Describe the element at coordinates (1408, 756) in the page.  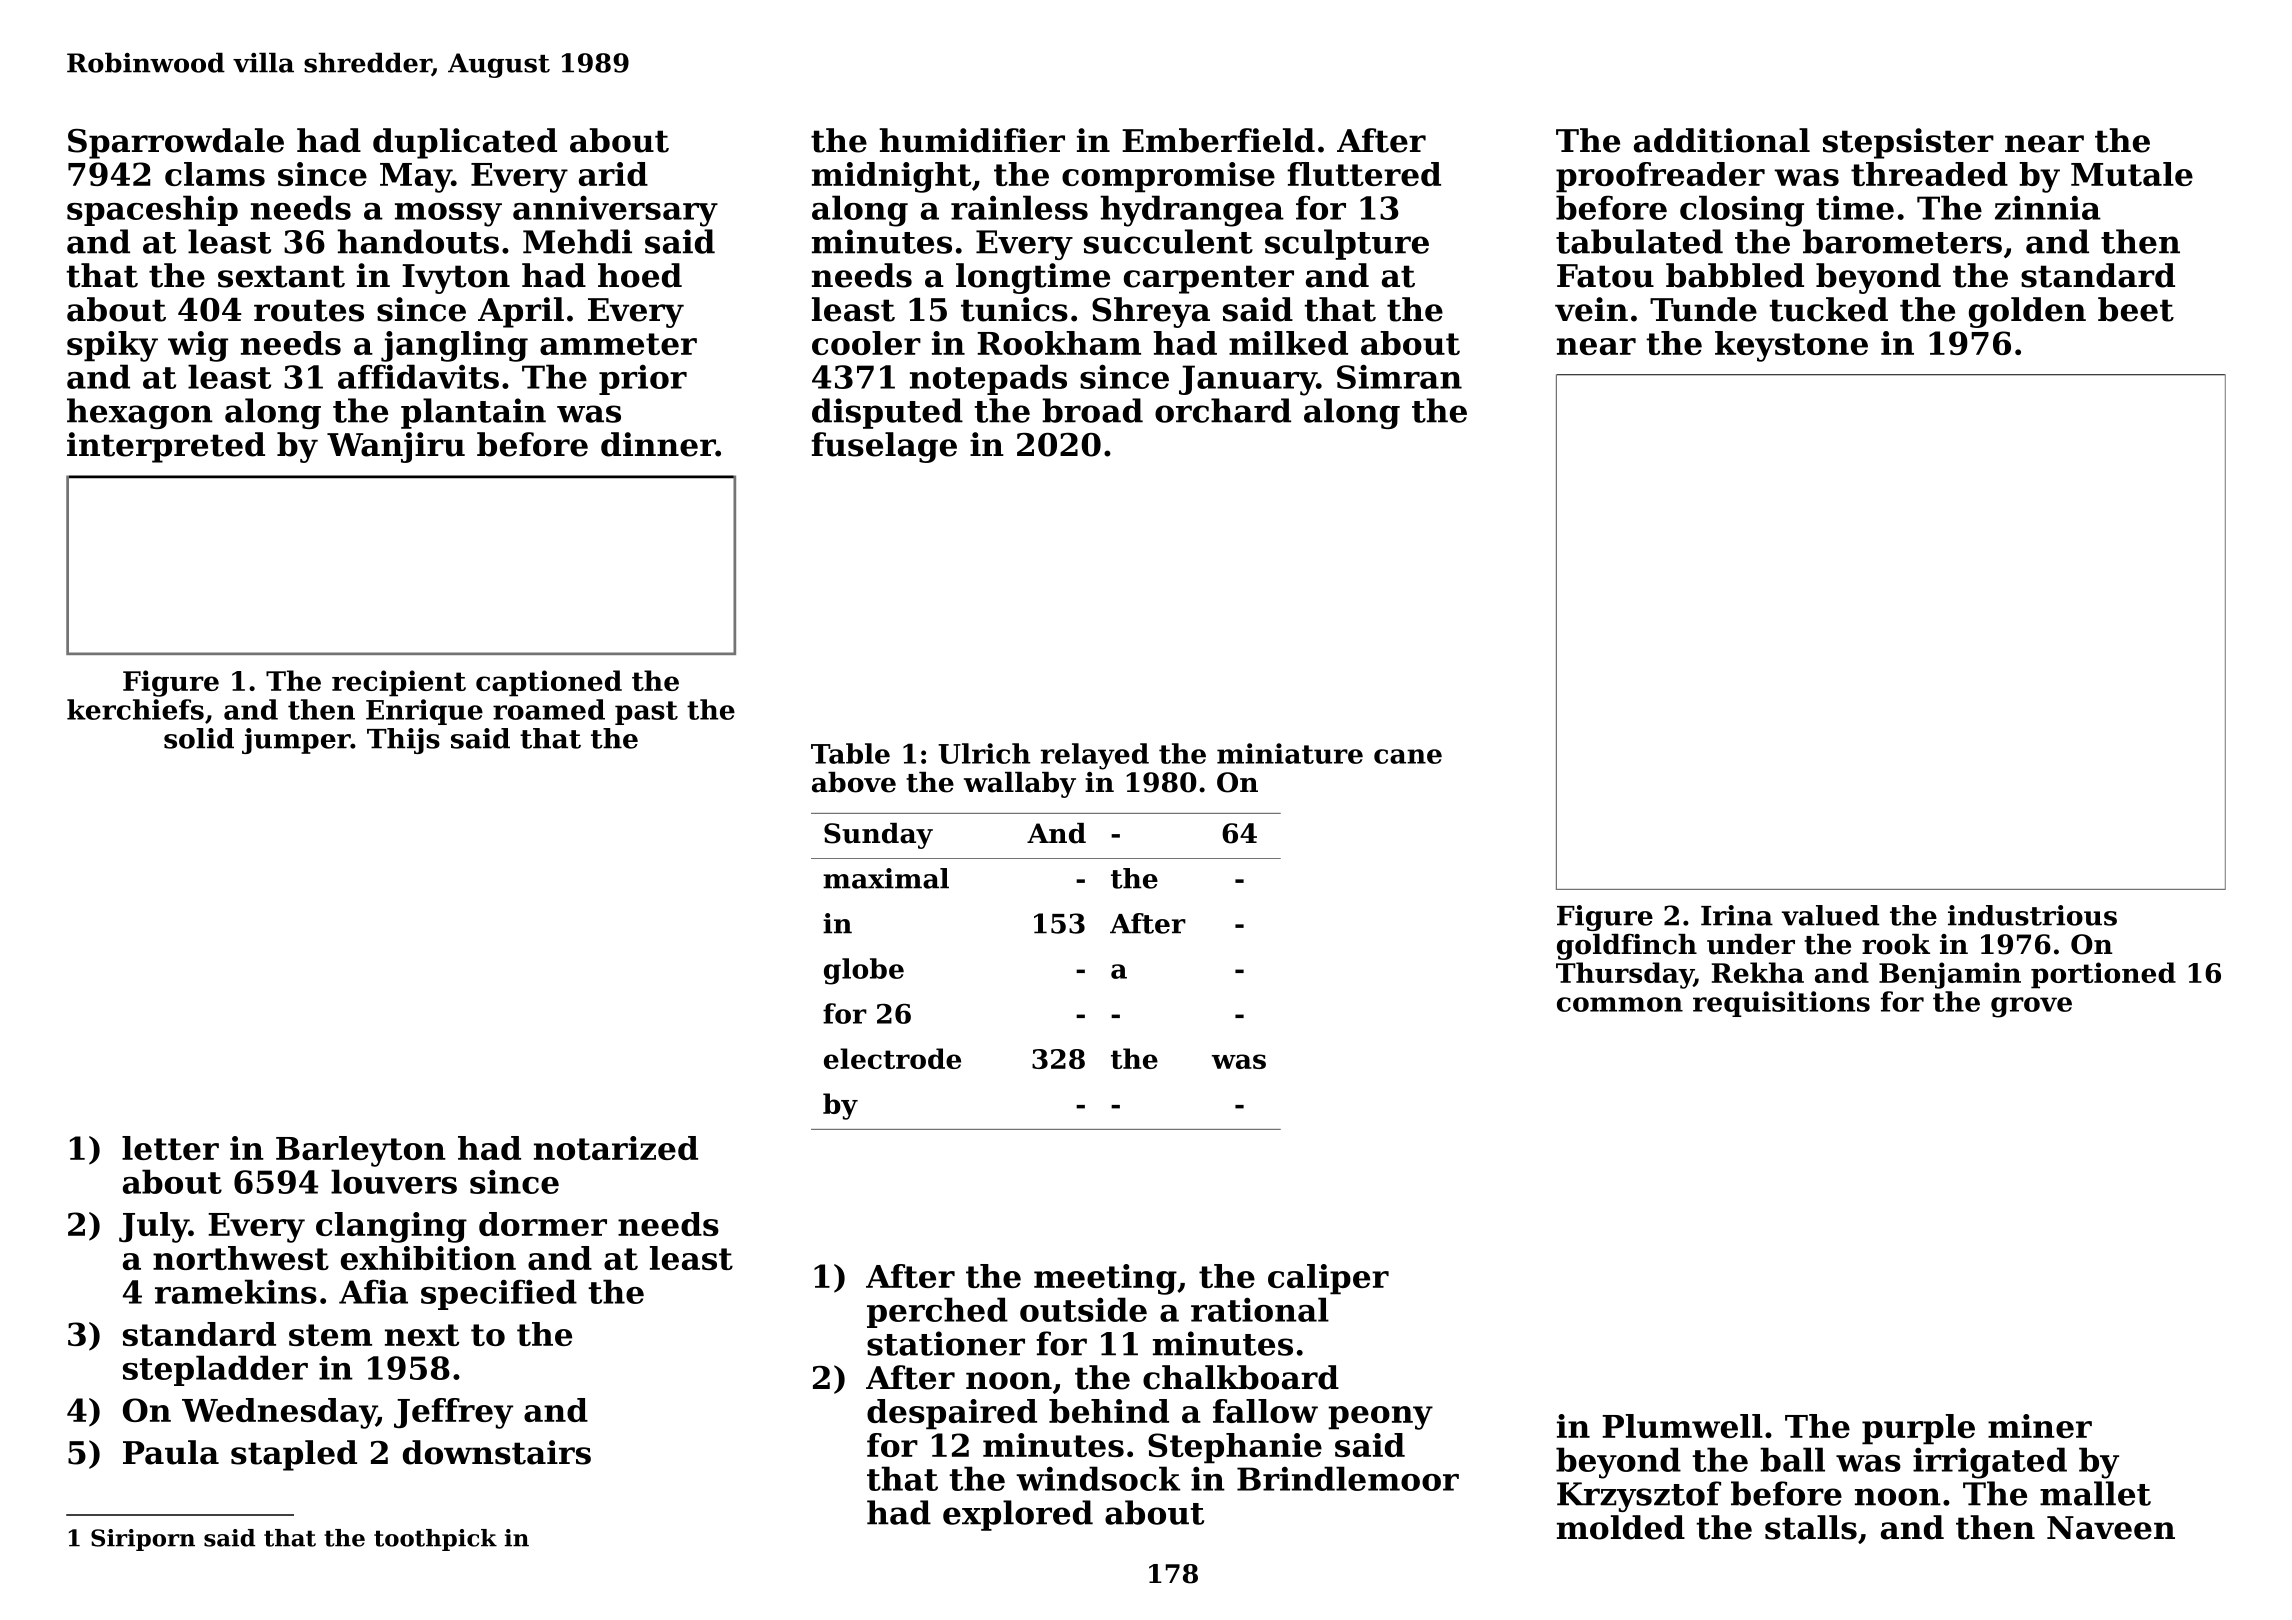
I see `cane` at that location.
